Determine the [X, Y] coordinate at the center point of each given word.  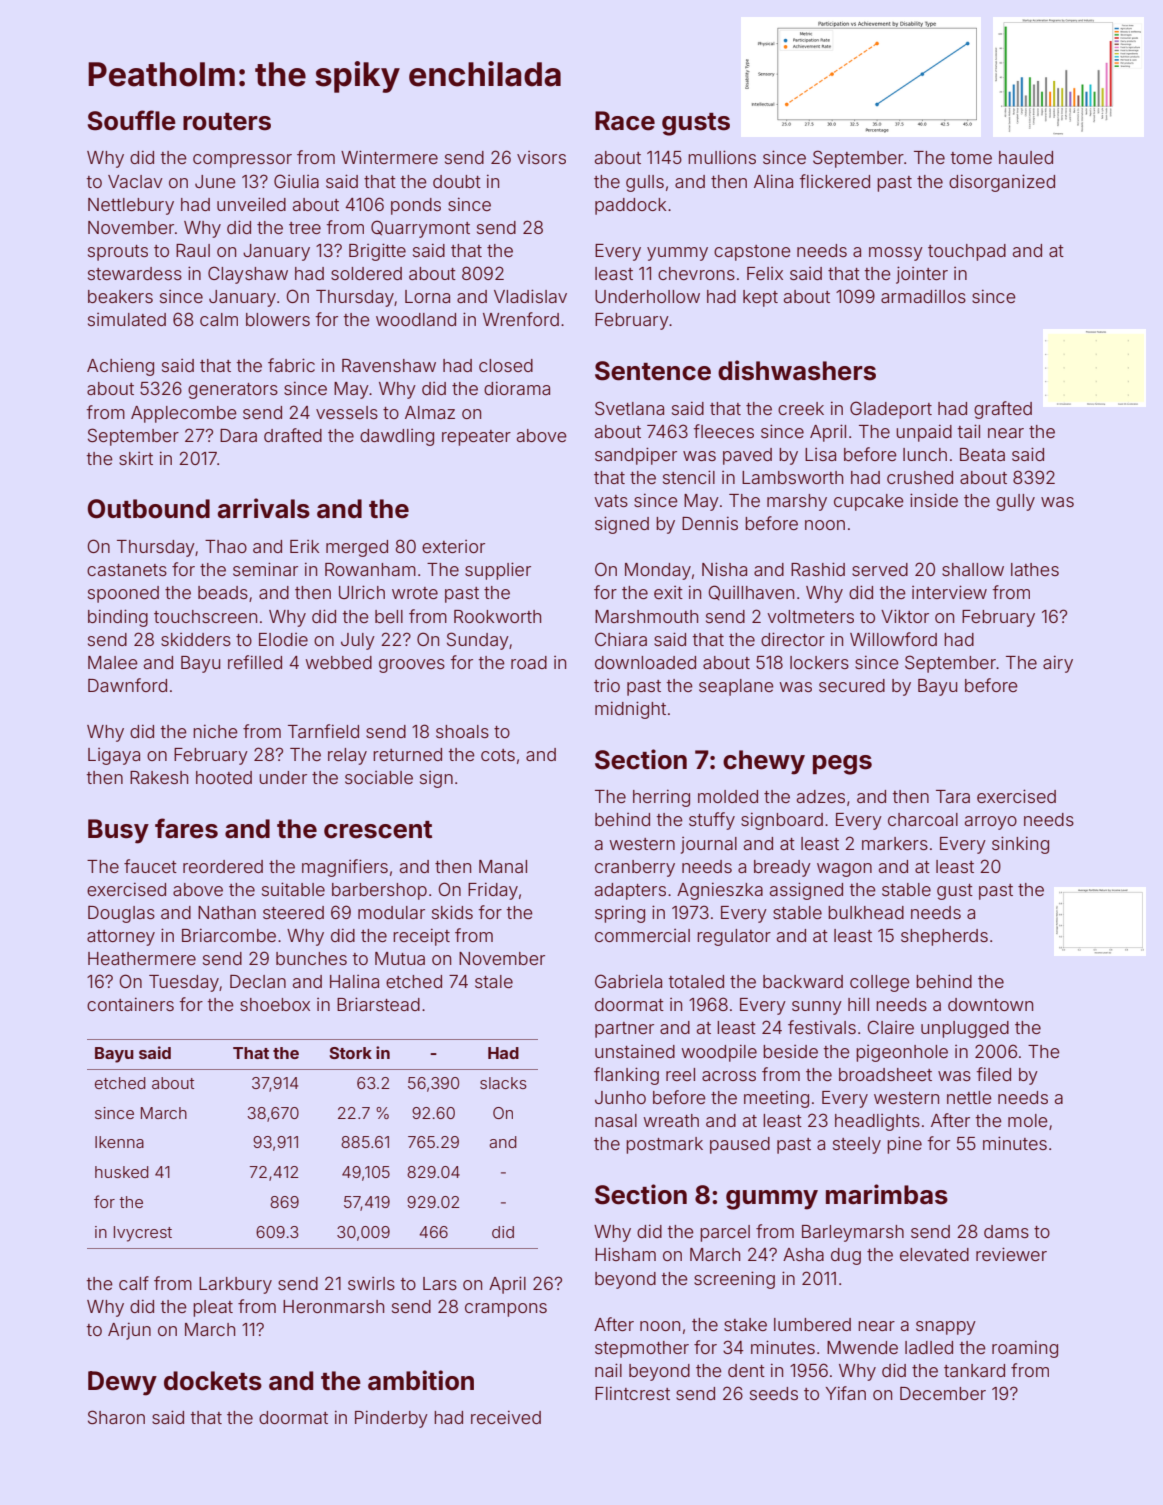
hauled [1026, 157]
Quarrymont [420, 229]
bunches [311, 958]
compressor [242, 161]
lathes [1035, 569]
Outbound [148, 509]
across [729, 1076]
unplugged [965, 1029]
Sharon [116, 1417]
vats [611, 501]
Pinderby [391, 1419]
